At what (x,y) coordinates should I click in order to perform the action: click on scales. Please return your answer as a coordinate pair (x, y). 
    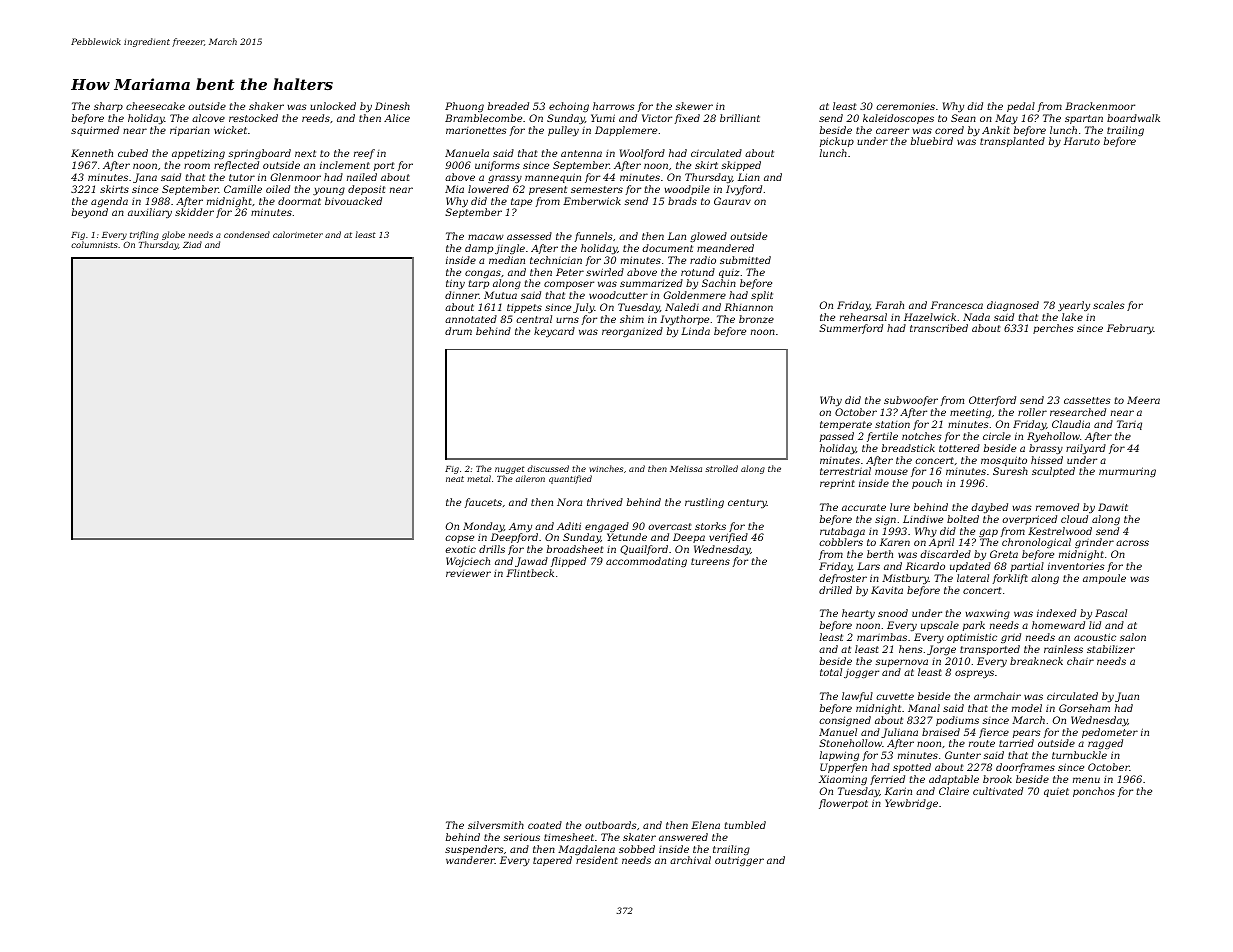
    Looking at the image, I should click on (1109, 305).
